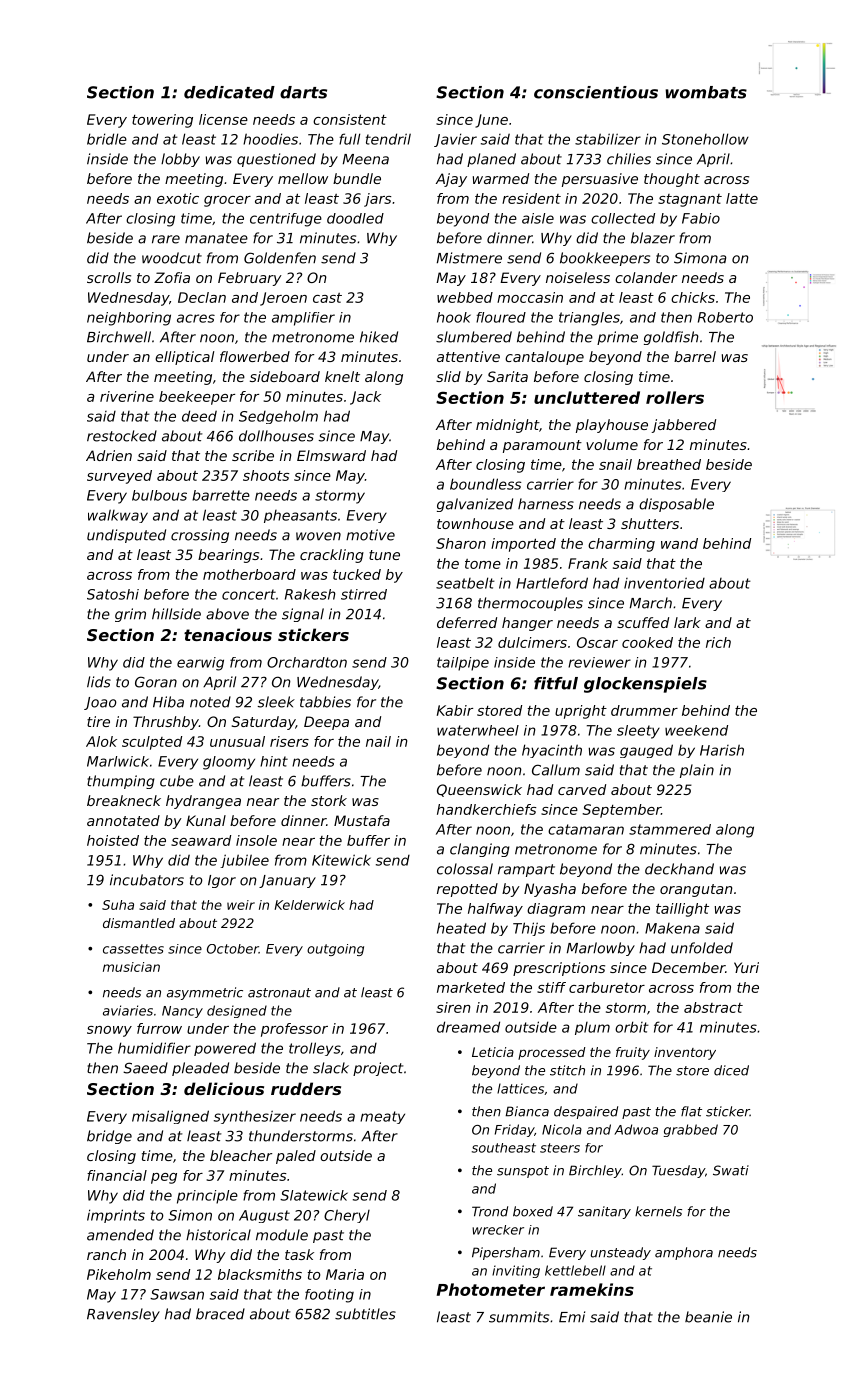 The width and height of the image is (849, 1400). Describe the element at coordinates (455, 140) in the image. I see `Javier` at that location.
